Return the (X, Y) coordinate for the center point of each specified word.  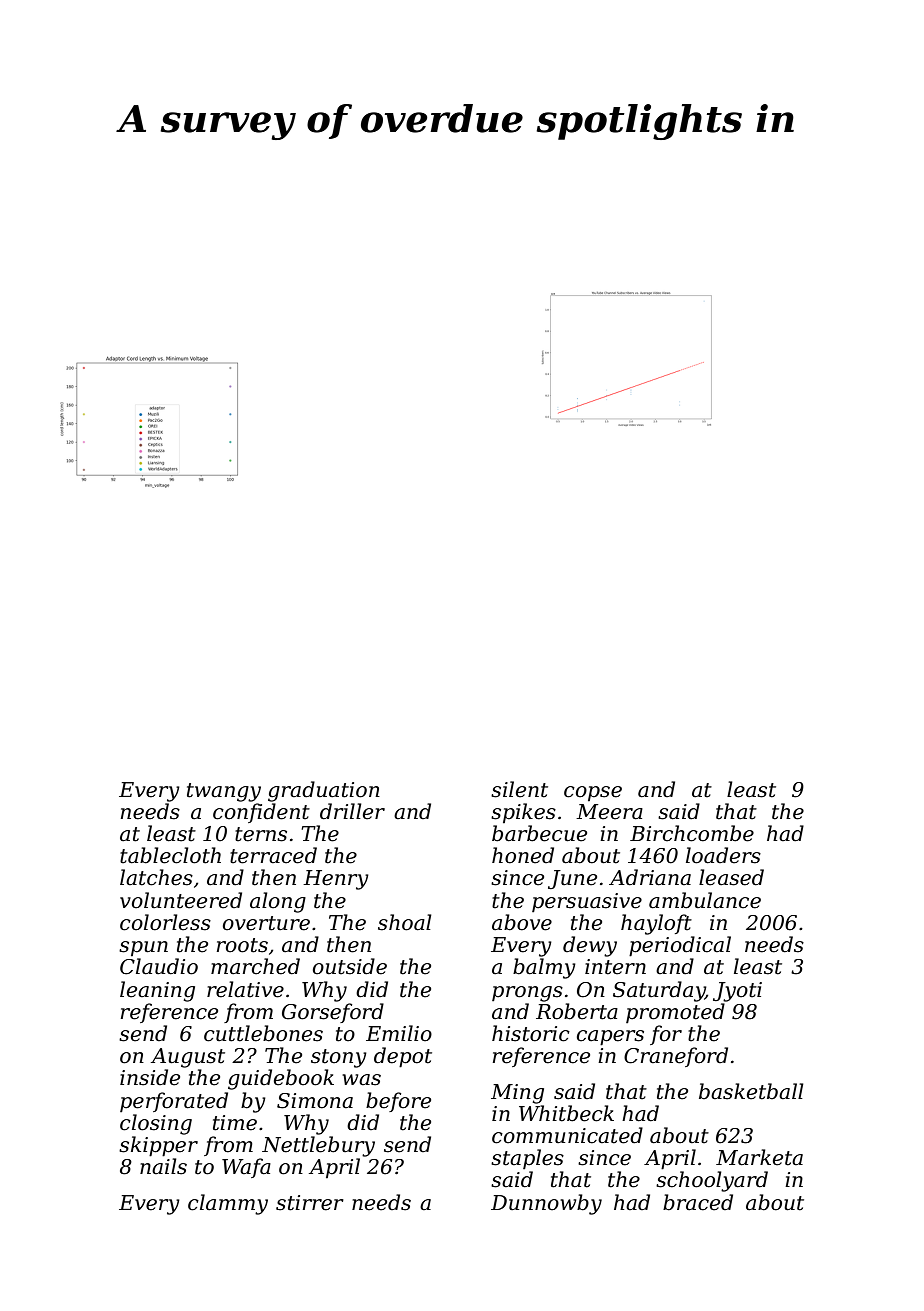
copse (593, 793)
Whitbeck (566, 1113)
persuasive (587, 902)
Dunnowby (546, 1204)
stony (339, 1058)
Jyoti (737, 992)
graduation (324, 791)
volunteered (181, 900)
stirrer (310, 1203)
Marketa (759, 1157)
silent (519, 789)
